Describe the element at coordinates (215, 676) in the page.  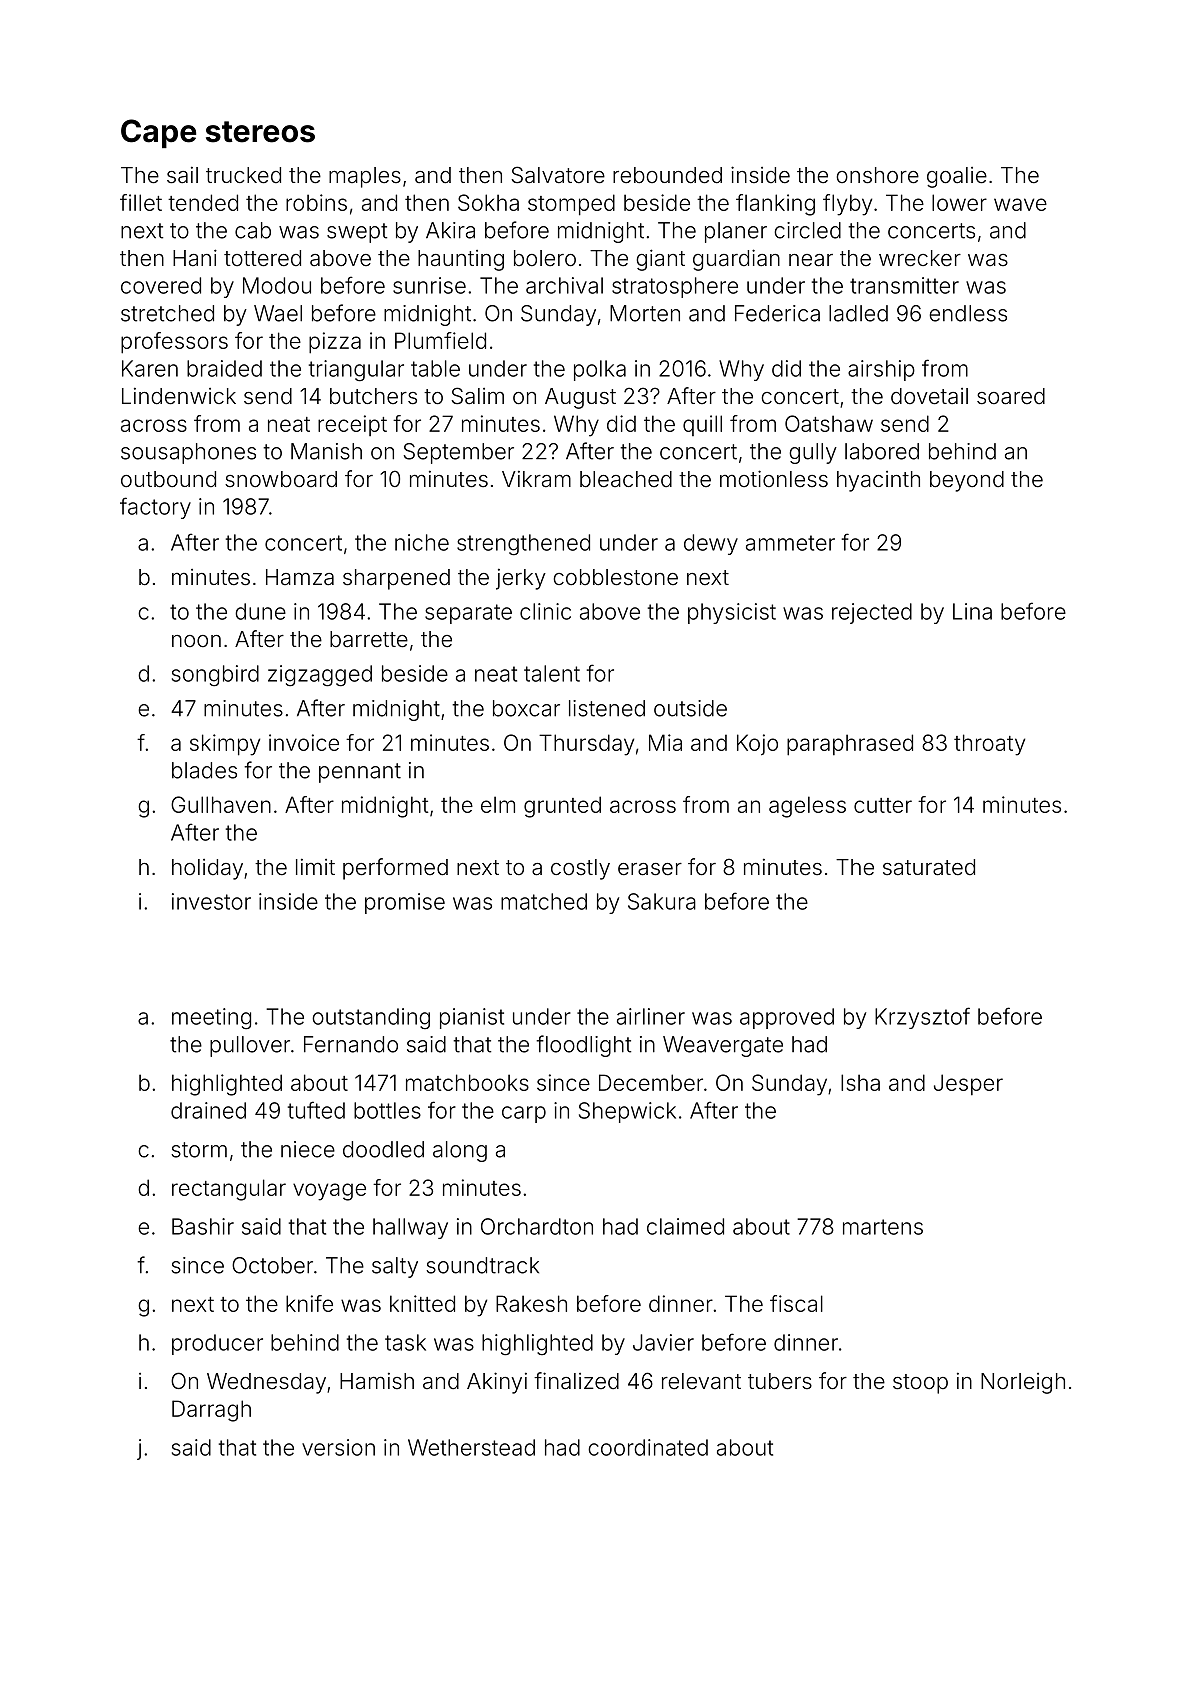
I see `songbird` at that location.
